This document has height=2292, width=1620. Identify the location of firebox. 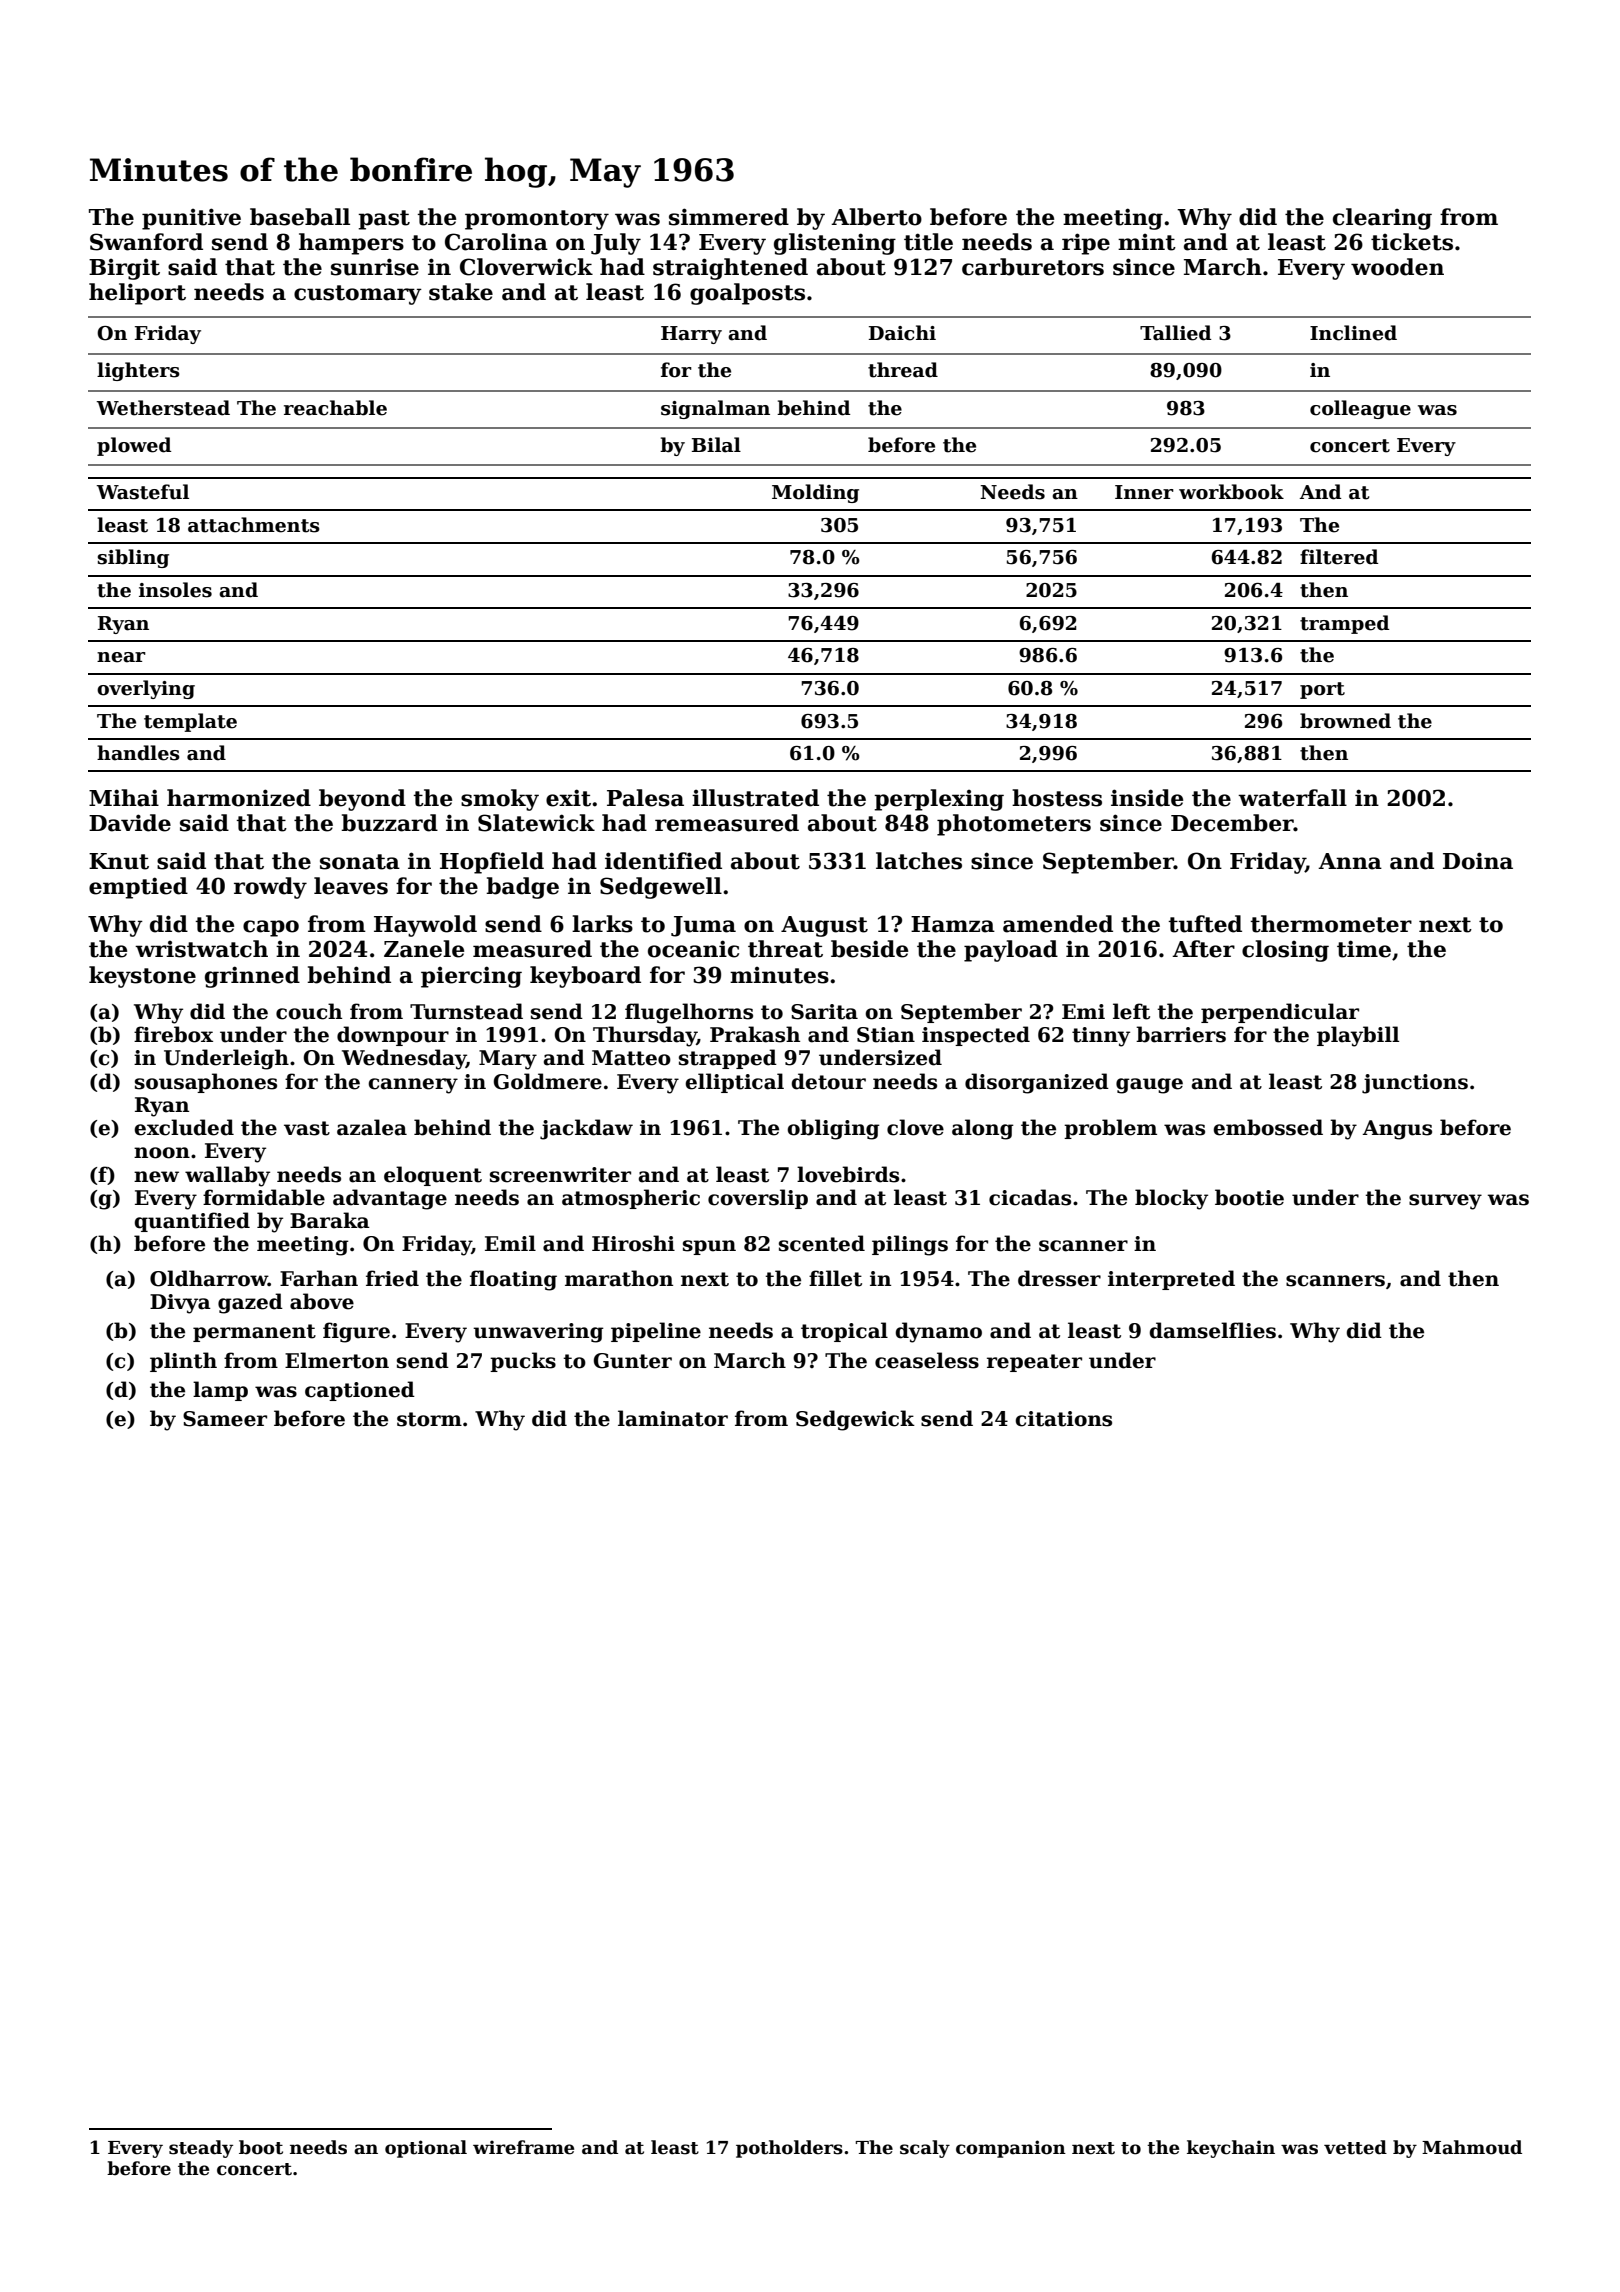
(173, 1034).
